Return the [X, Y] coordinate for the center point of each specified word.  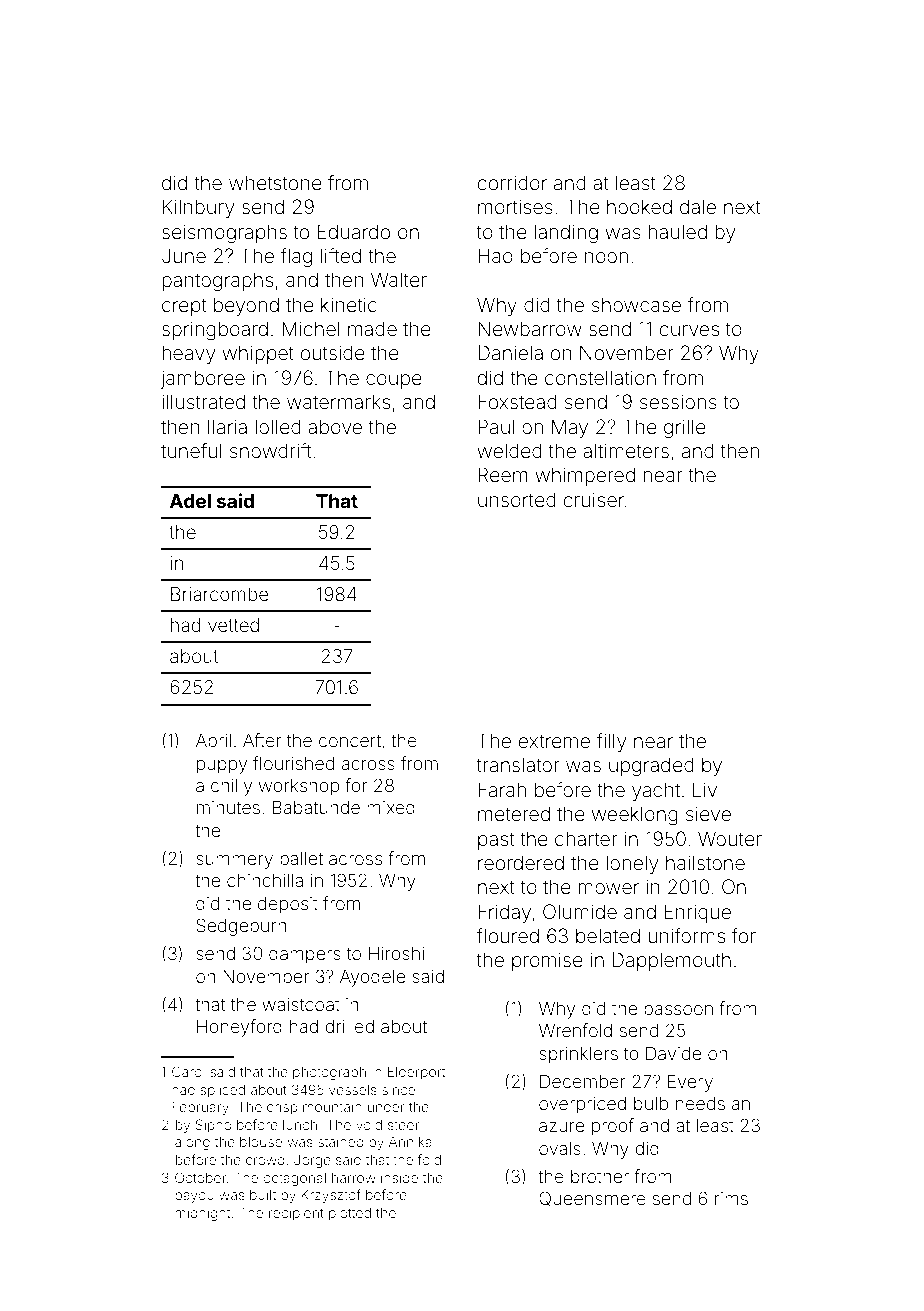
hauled [677, 231]
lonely [632, 864]
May [570, 428]
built [263, 1195]
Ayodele [372, 978]
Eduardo [354, 231]
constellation [600, 377]
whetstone [275, 182]
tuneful [191, 450]
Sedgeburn [241, 927]
